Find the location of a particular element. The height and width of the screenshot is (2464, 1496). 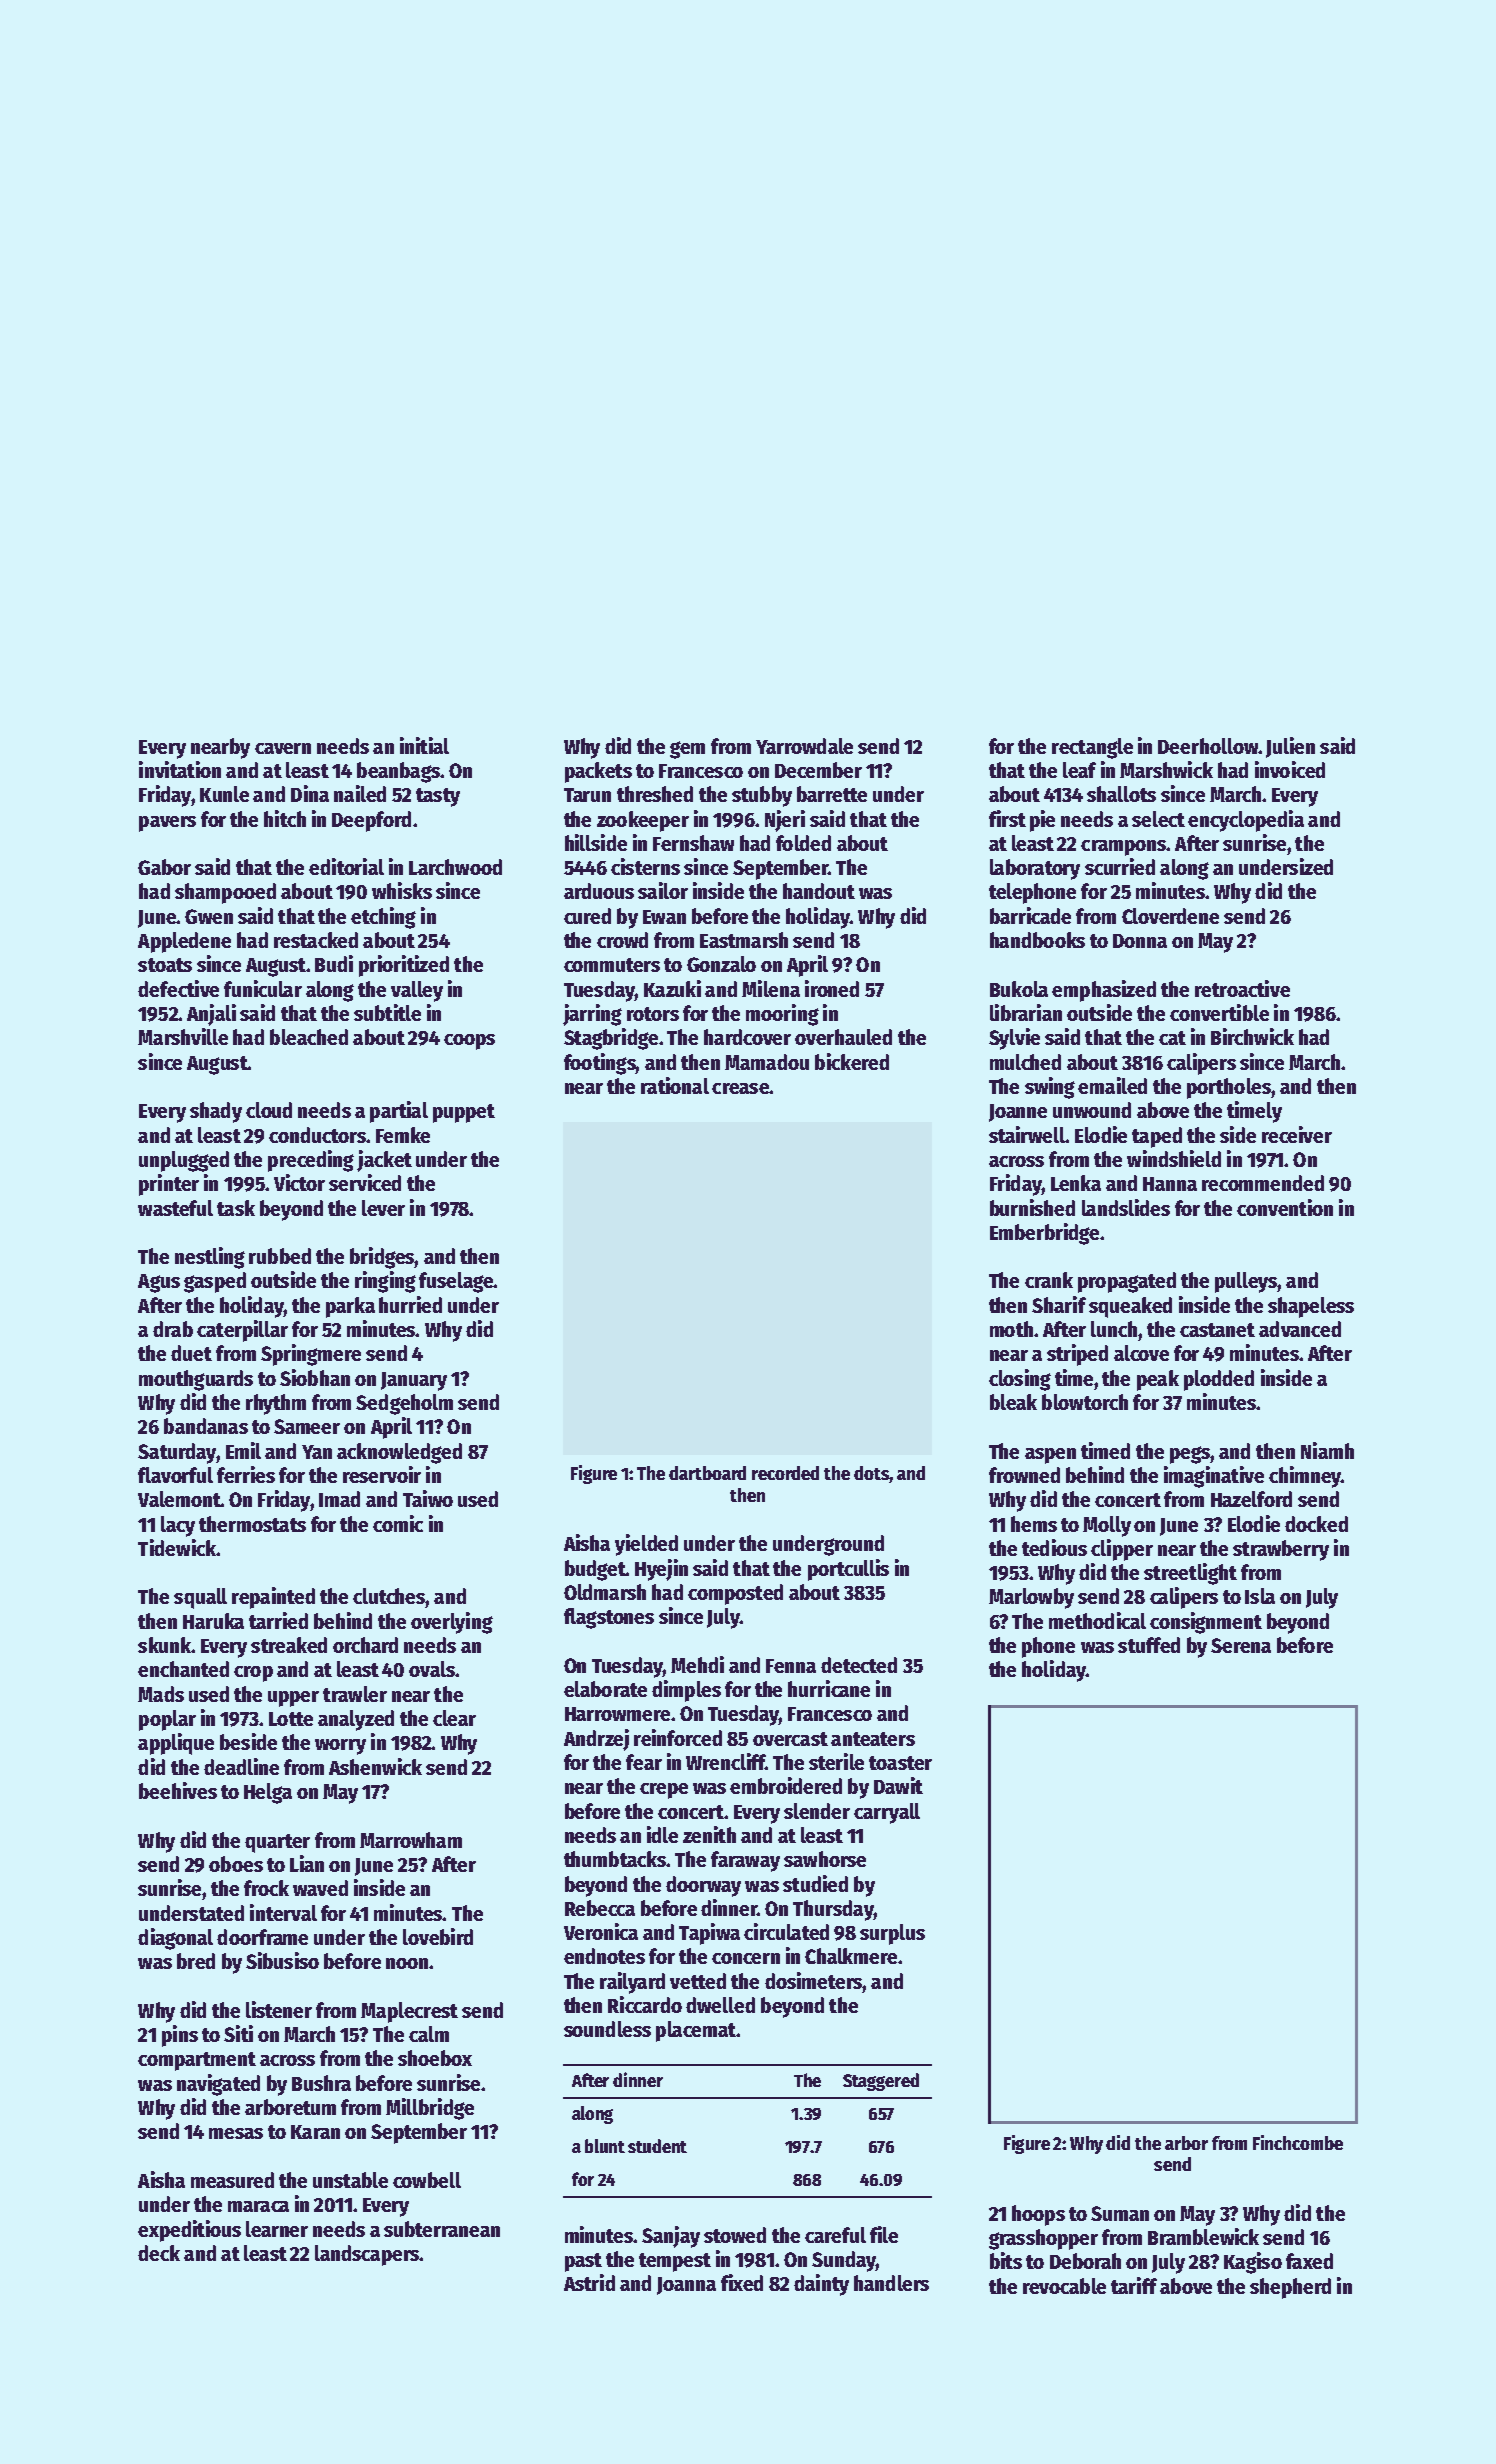

landscapers is located at coordinates (367, 2255).
